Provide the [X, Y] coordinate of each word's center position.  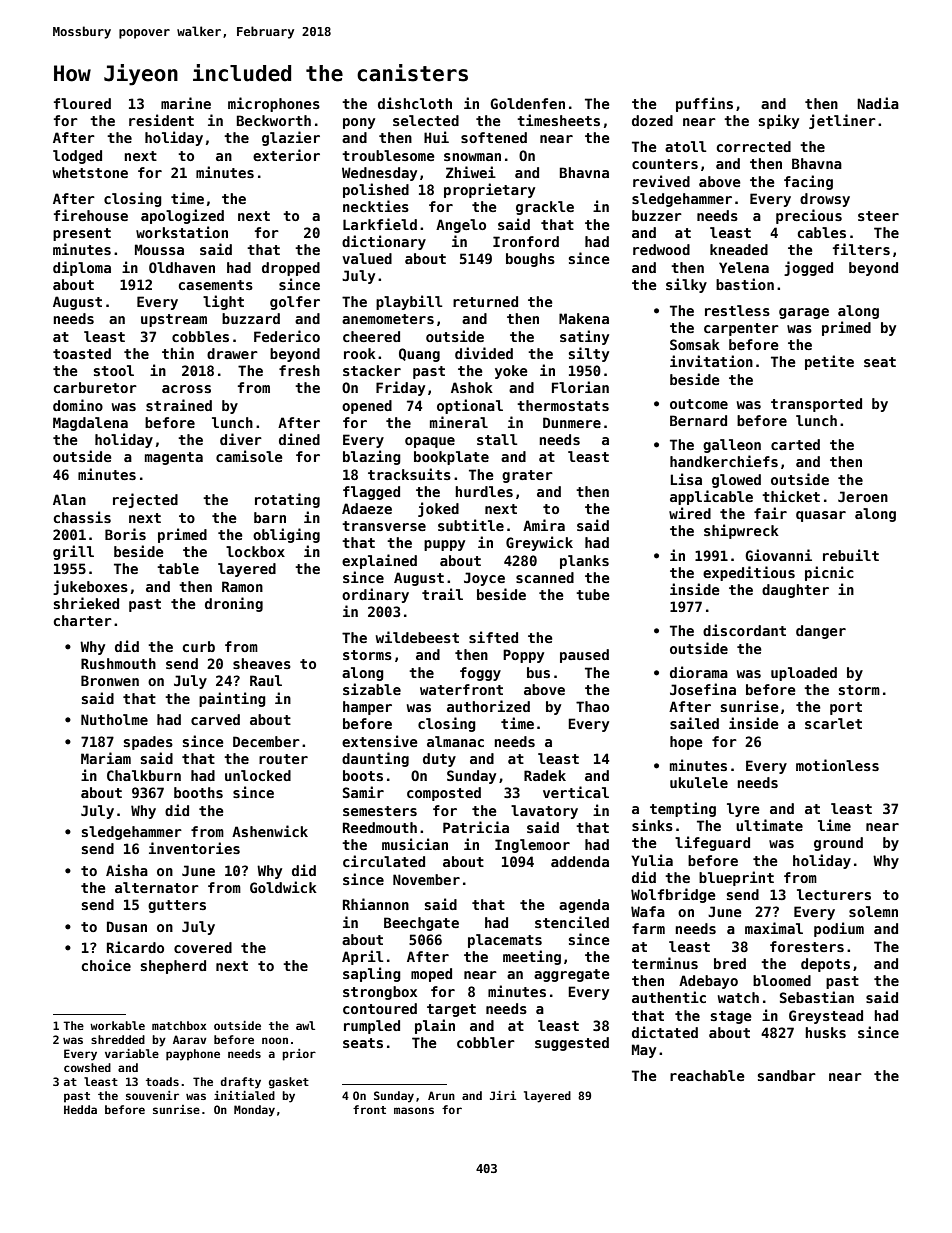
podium [839, 929]
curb [198, 646]
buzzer [657, 215]
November [426, 879]
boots [363, 775]
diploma [82, 268]
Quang [419, 355]
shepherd [173, 967]
